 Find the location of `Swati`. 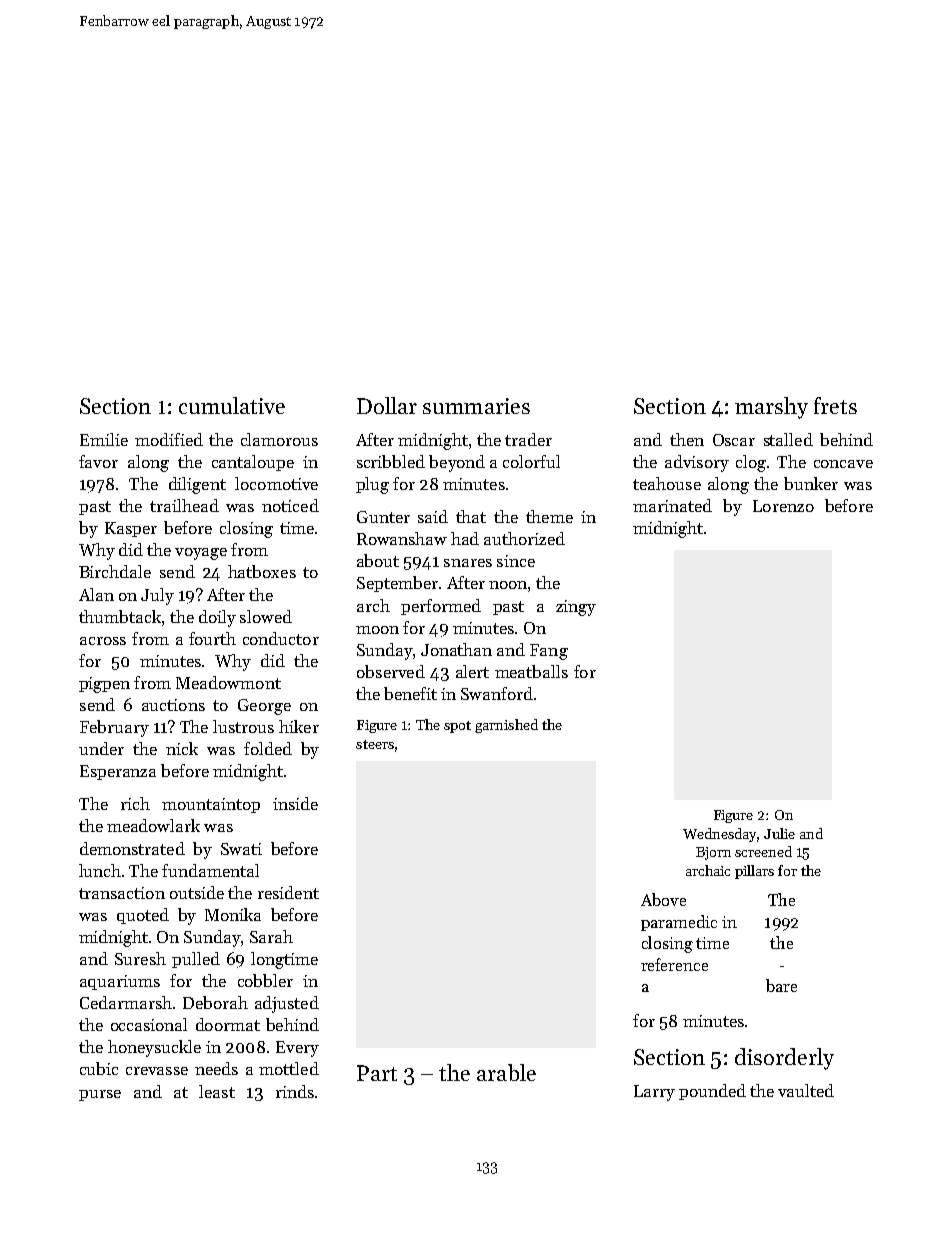

Swati is located at coordinates (241, 849).
